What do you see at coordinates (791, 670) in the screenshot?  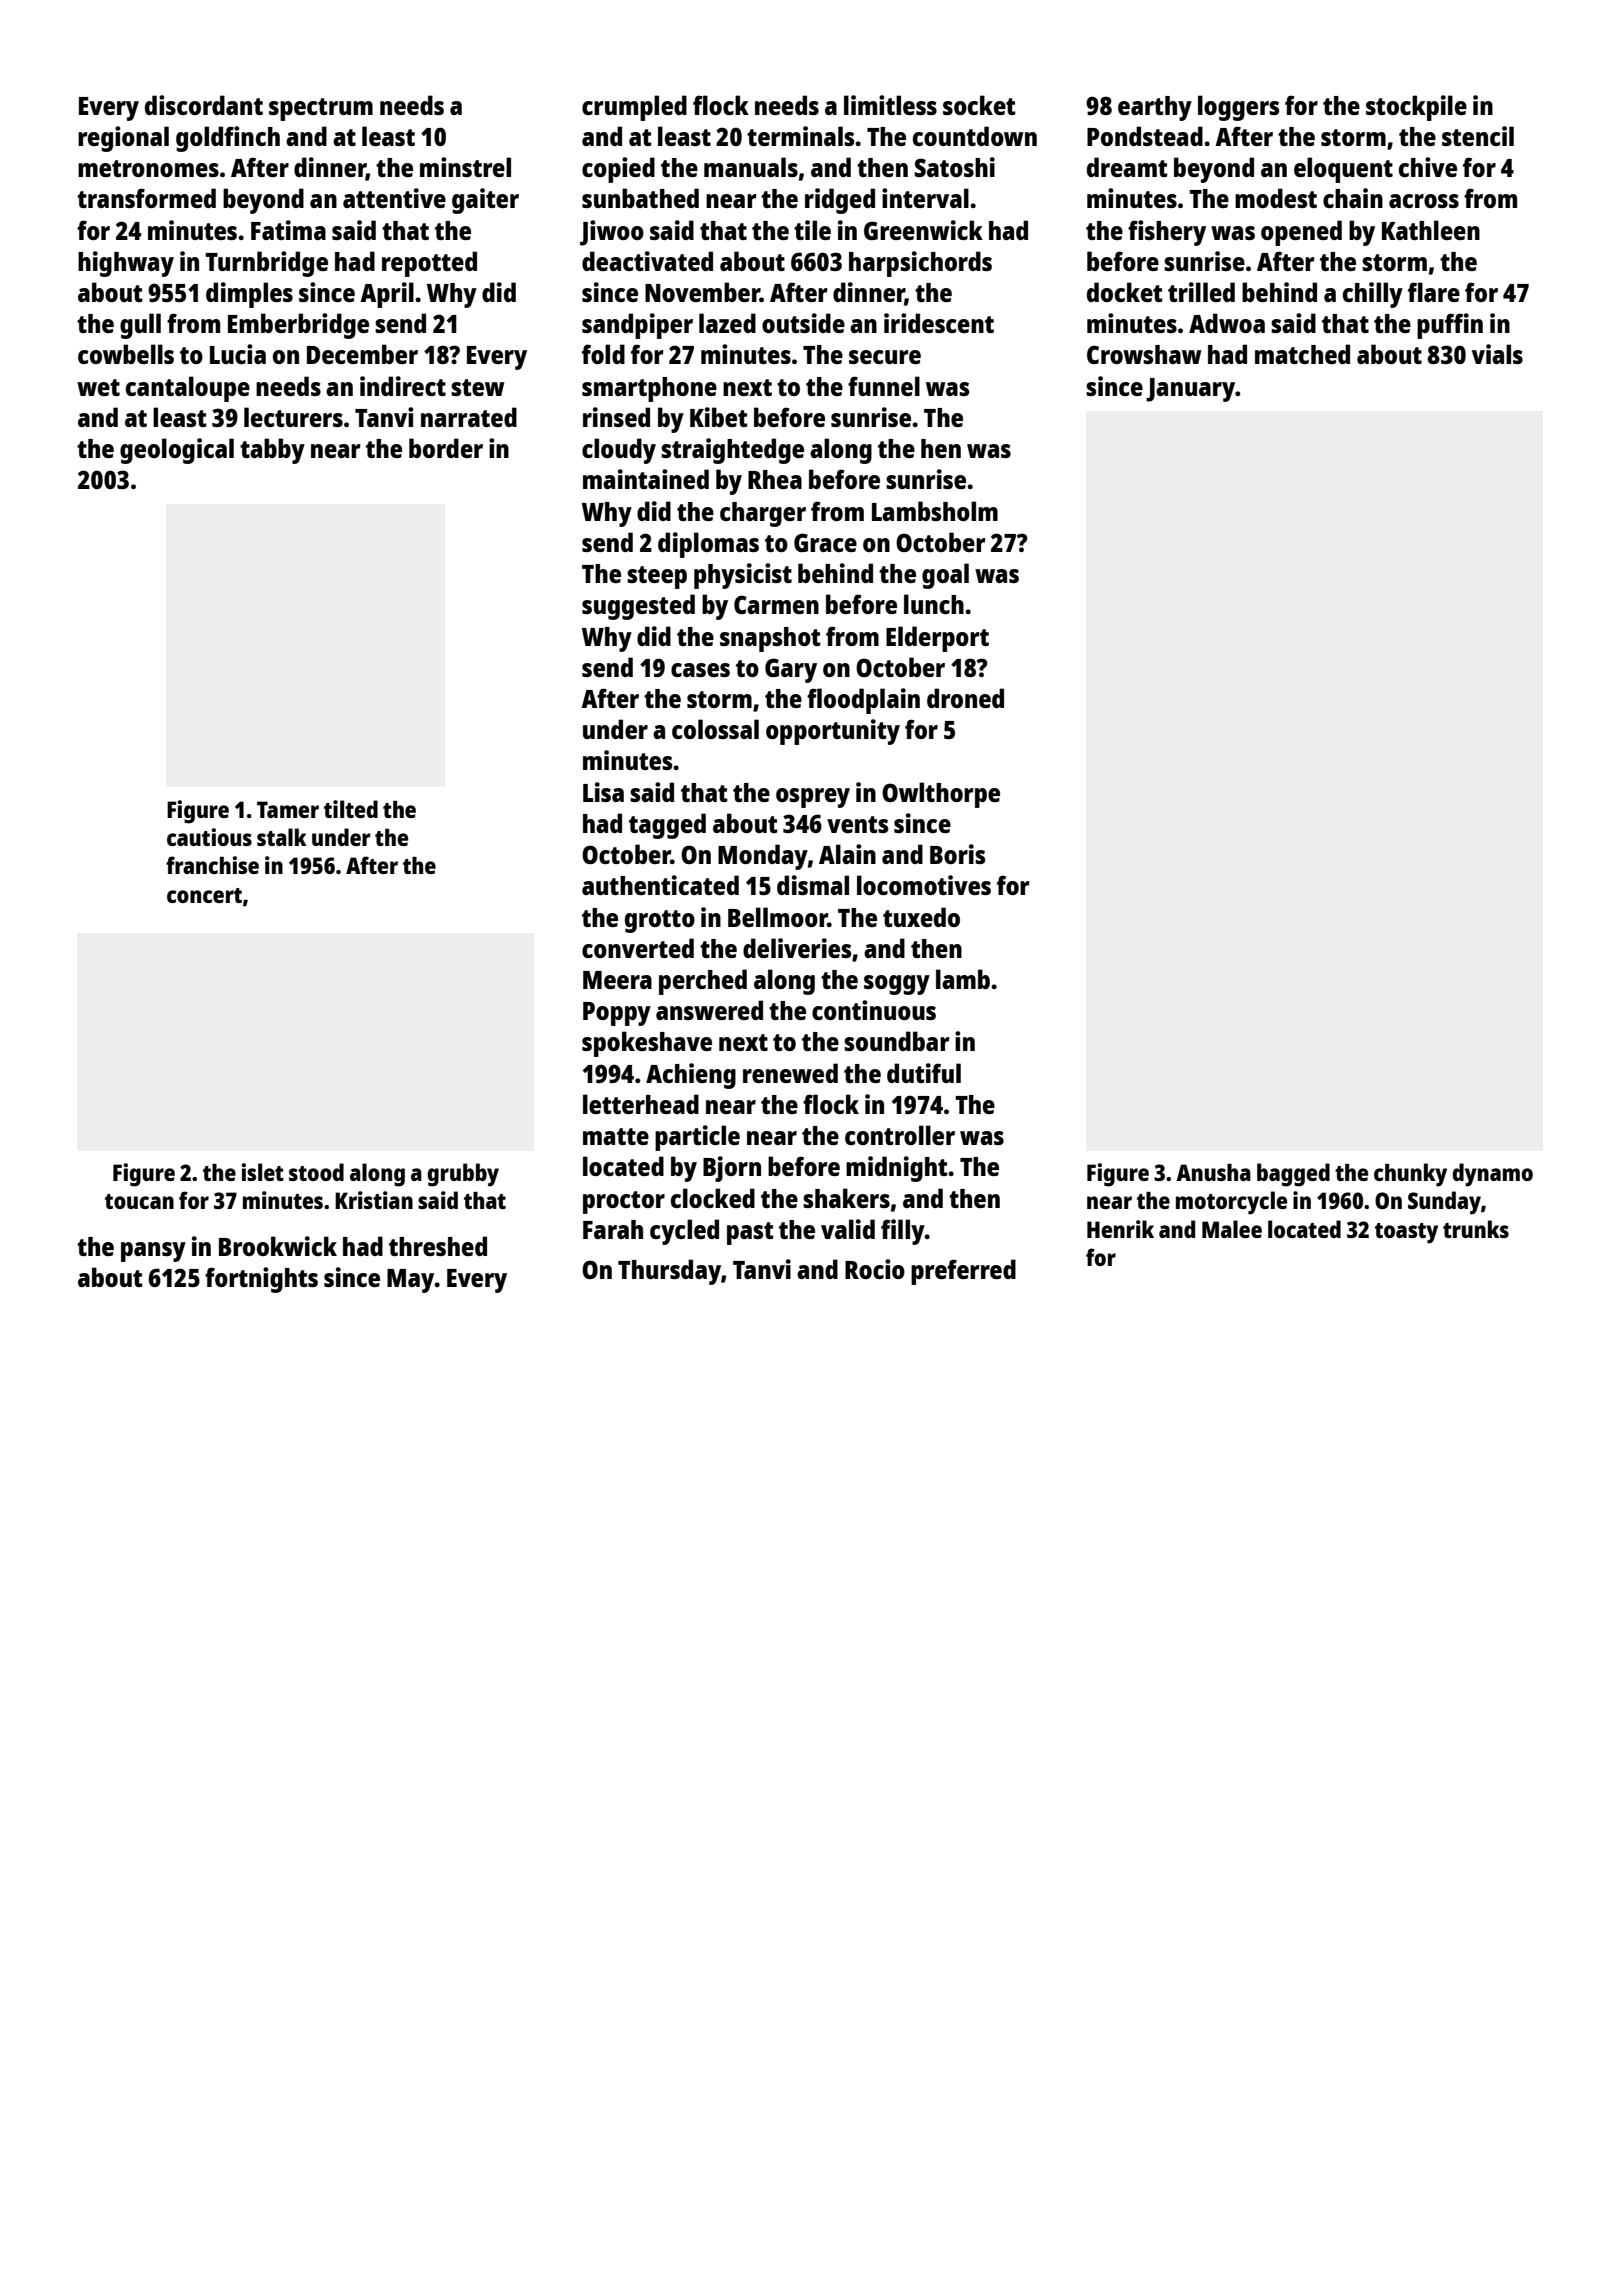 I see `Gary` at bounding box center [791, 670].
